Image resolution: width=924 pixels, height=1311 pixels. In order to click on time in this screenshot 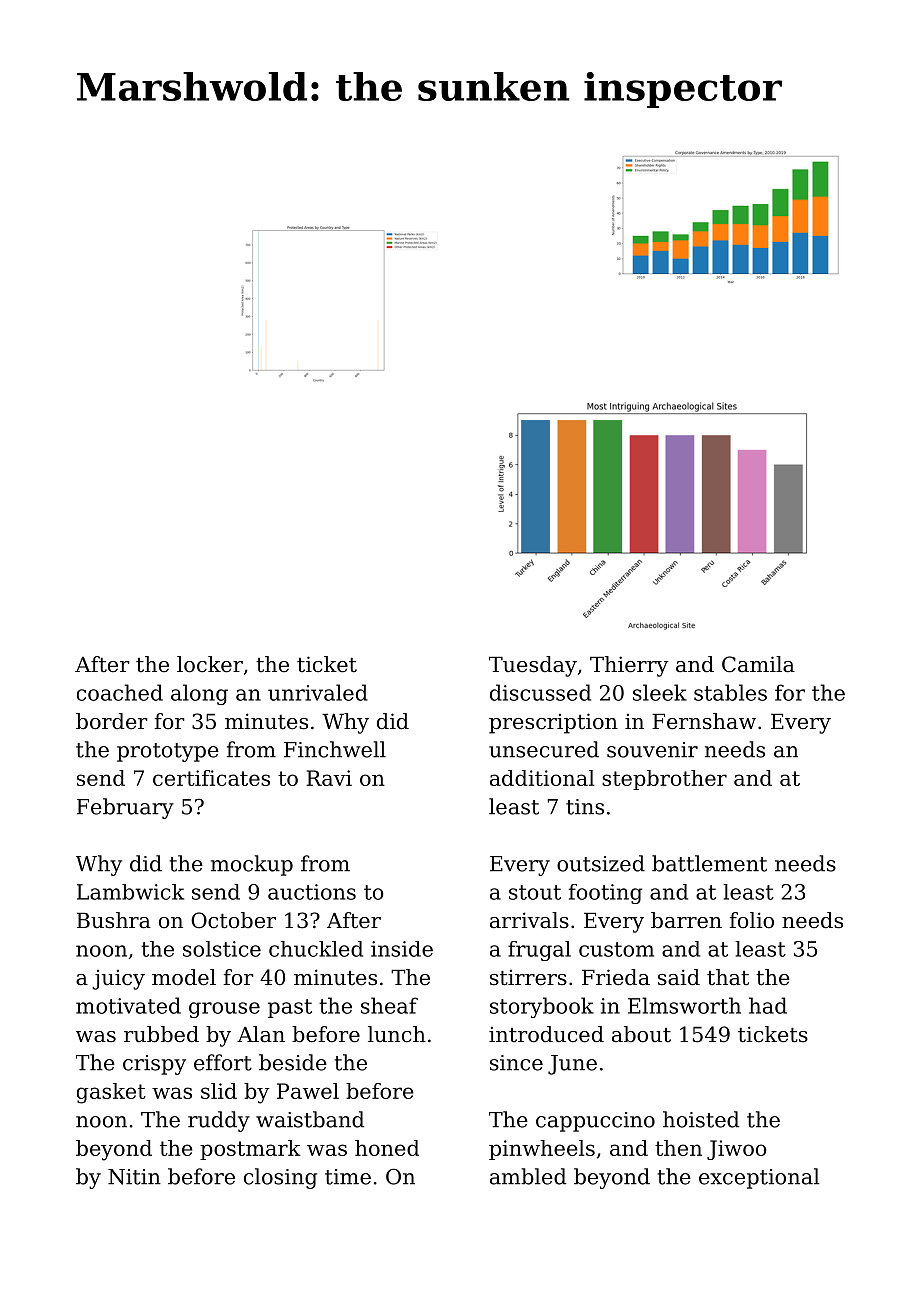, I will do `click(348, 1177)`.
